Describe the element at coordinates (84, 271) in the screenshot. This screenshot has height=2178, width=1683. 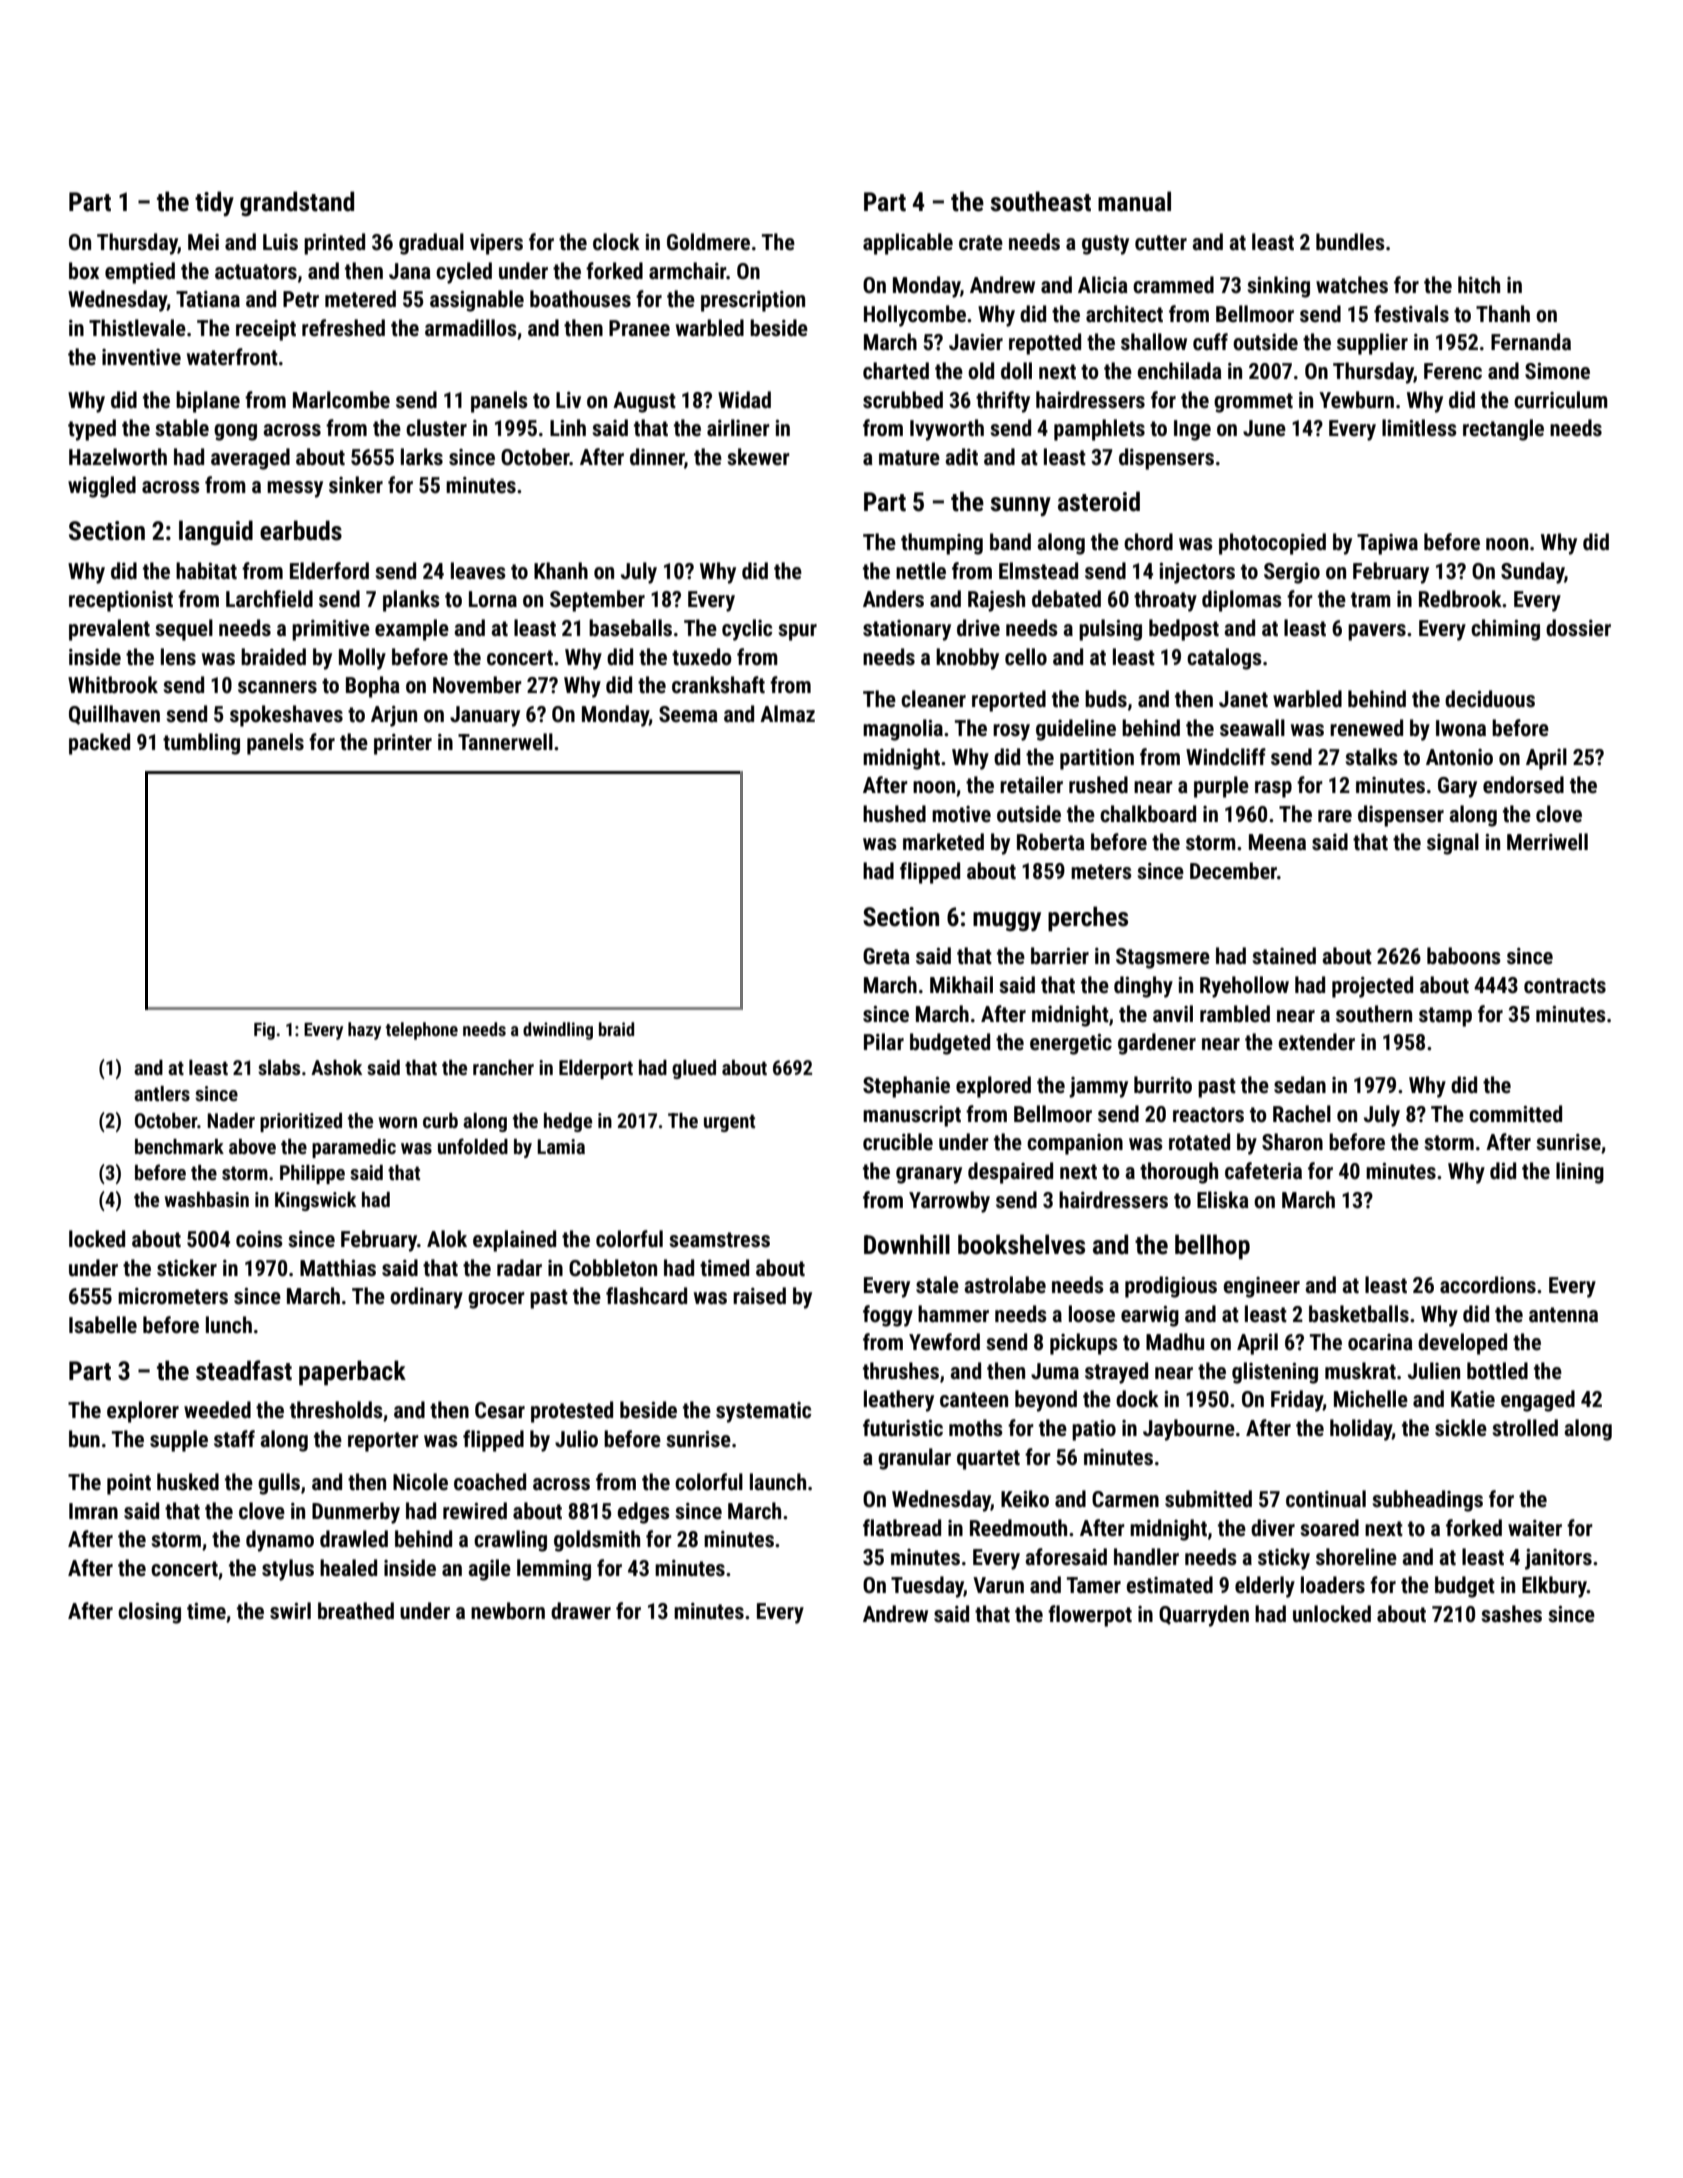
I see `box` at that location.
